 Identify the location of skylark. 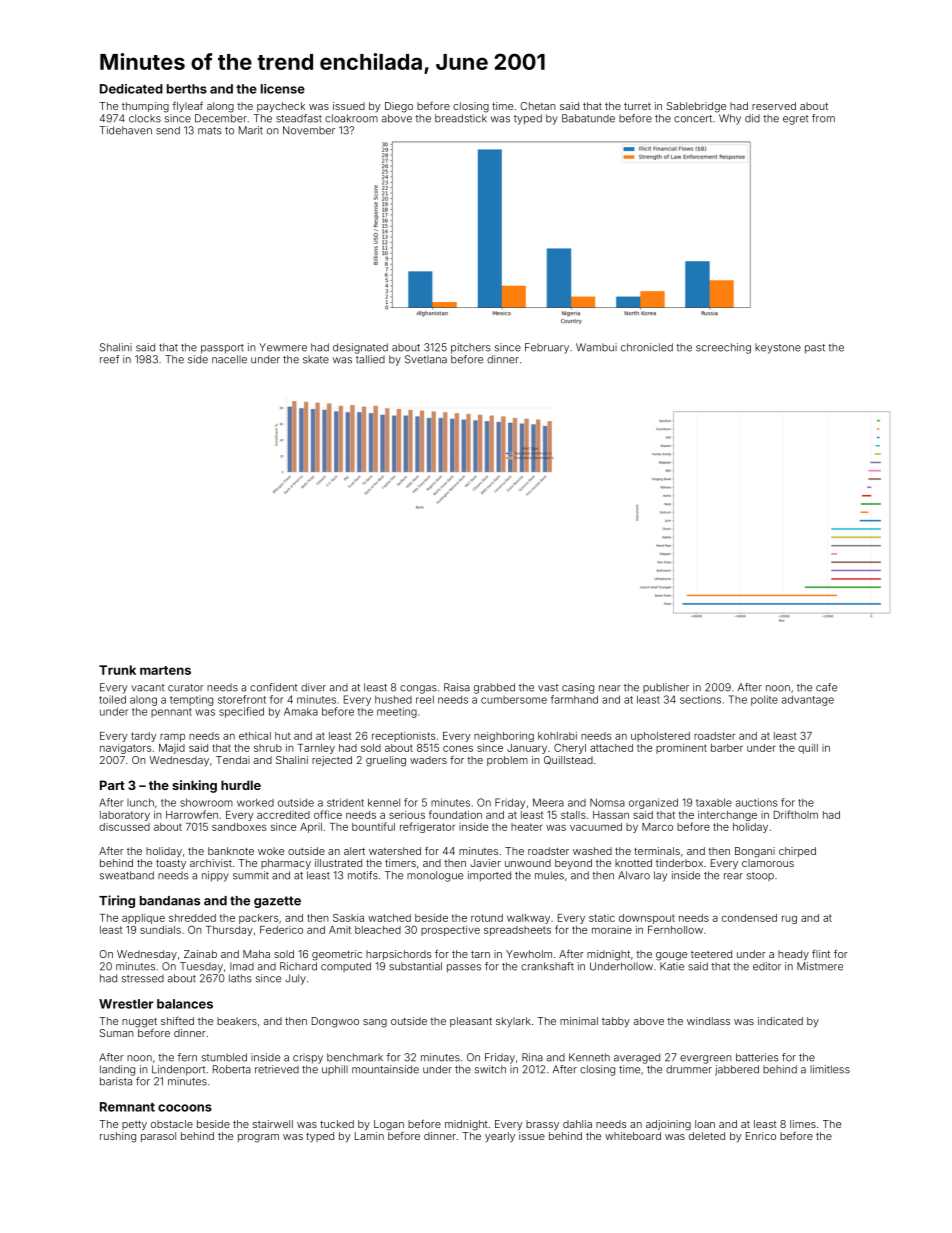
(513, 1022).
